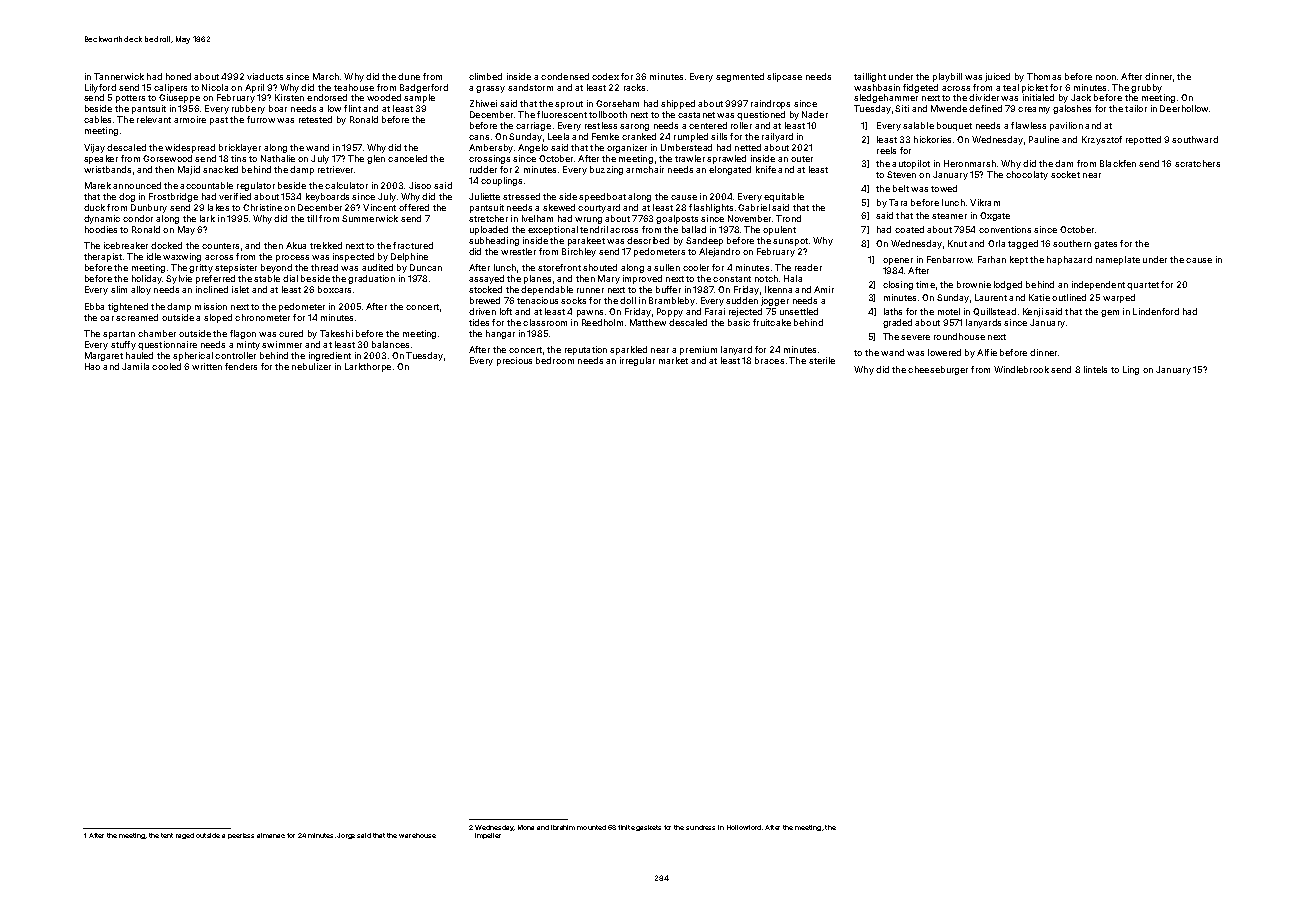  I want to click on braces, so click(769, 360).
